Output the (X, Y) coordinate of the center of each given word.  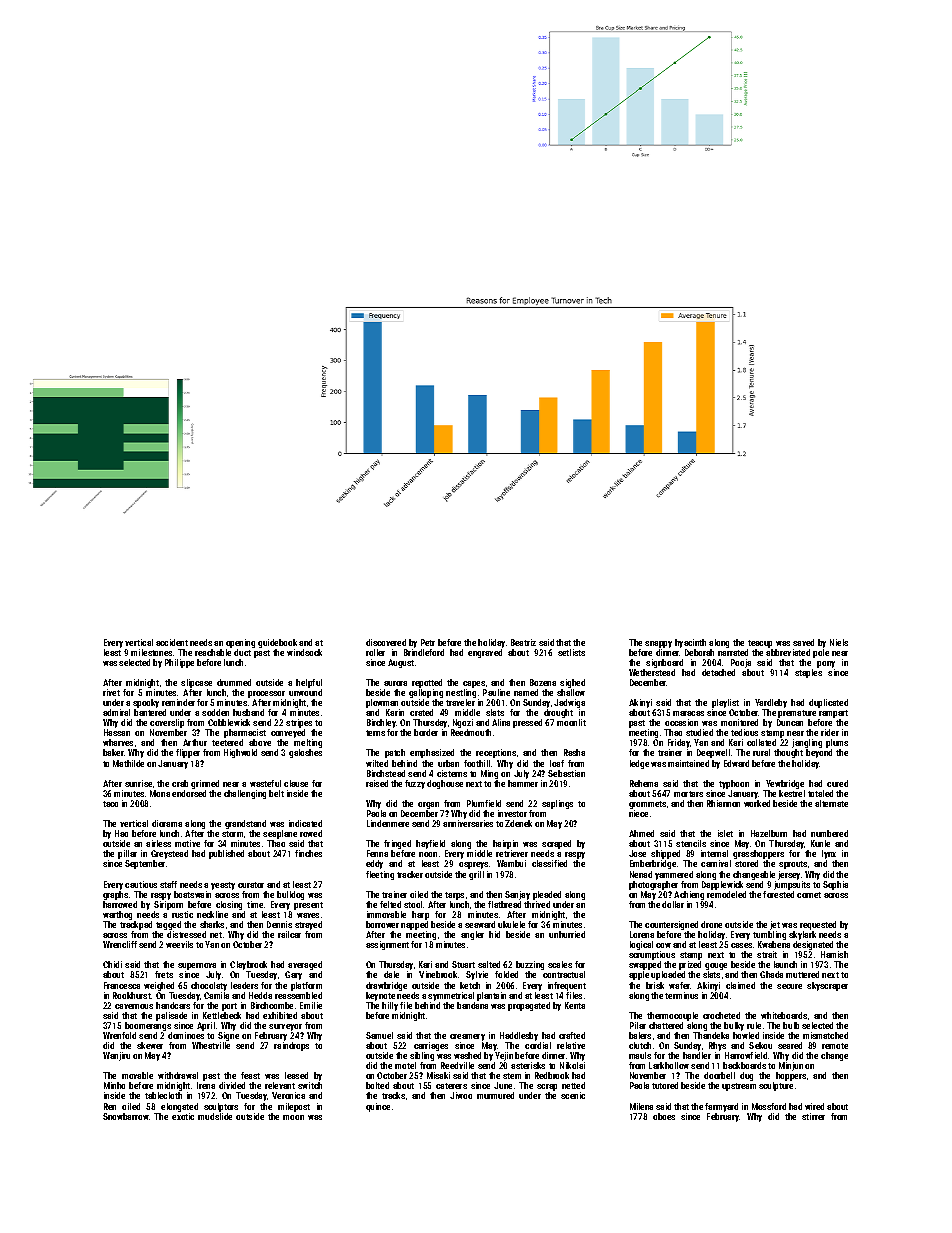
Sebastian (566, 773)
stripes (299, 723)
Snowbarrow (126, 1116)
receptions (496, 753)
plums (837, 743)
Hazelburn (769, 833)
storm (232, 834)
